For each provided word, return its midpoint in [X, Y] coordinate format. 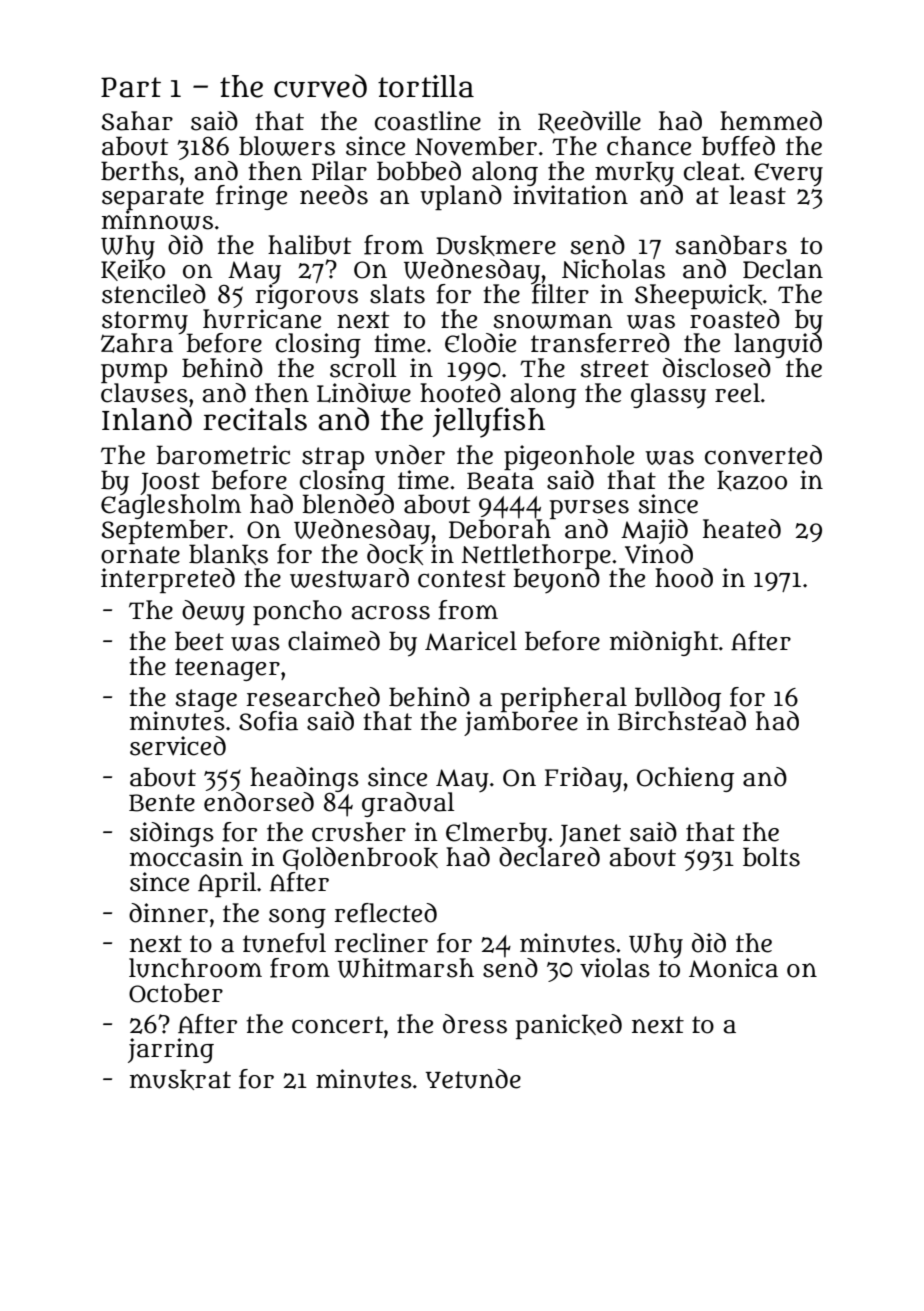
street [614, 369]
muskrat [180, 1079]
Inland [147, 419]
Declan [783, 269]
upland [461, 197]
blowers [287, 146]
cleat [712, 171]
